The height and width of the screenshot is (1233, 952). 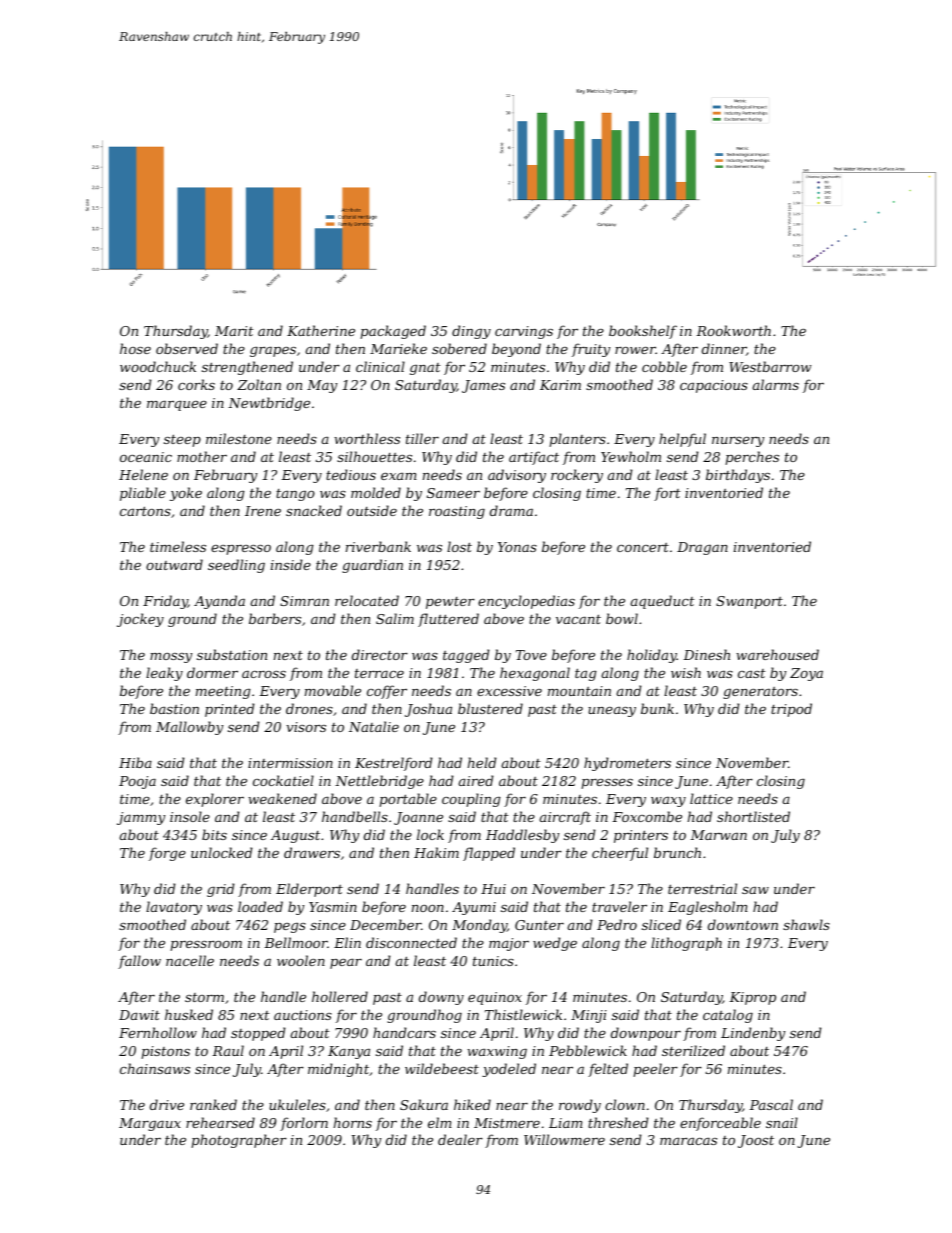 What do you see at coordinates (776, 384) in the screenshot?
I see `alarms` at bounding box center [776, 384].
